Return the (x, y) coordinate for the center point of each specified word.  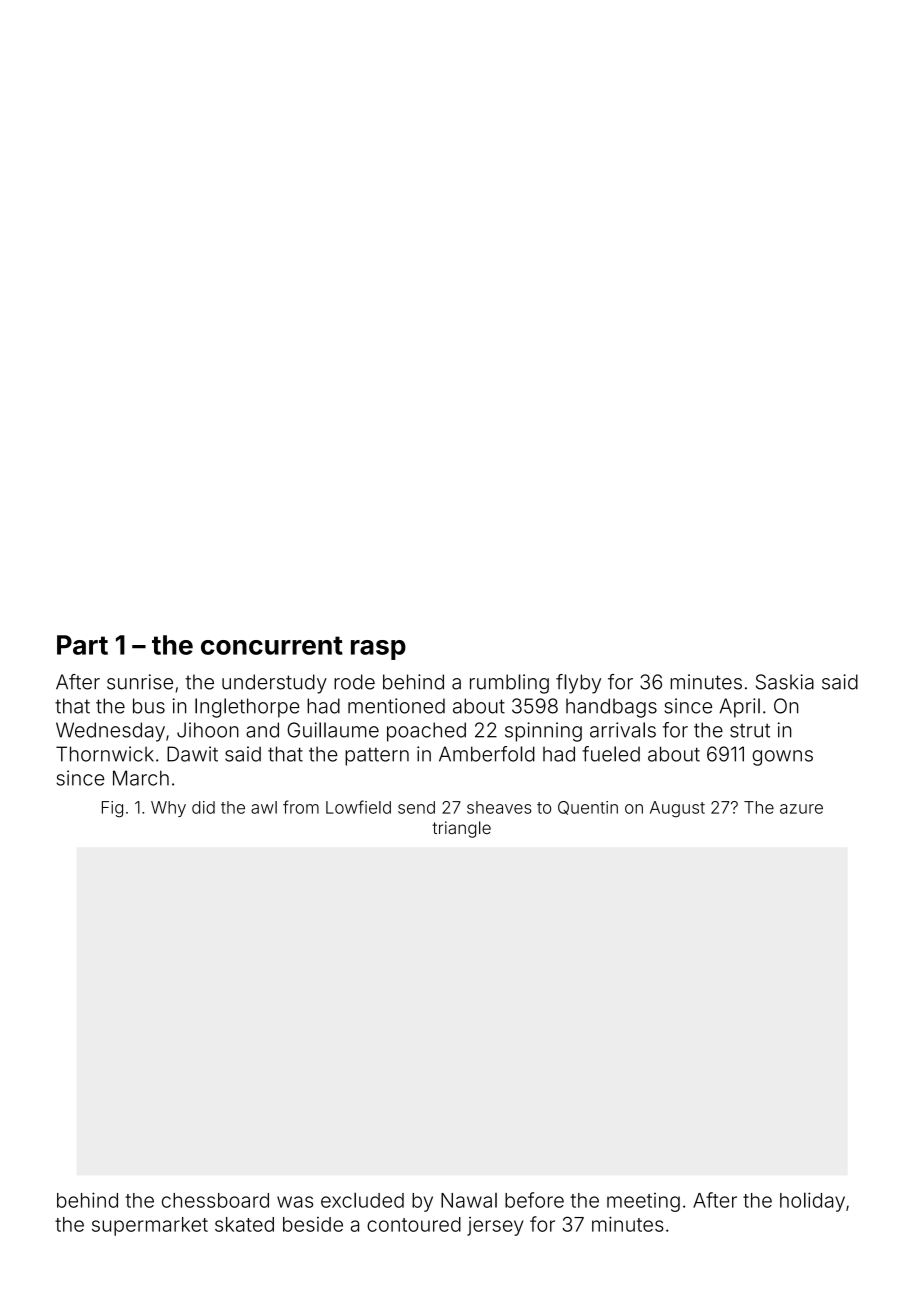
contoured (414, 1224)
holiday (812, 1202)
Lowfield (358, 807)
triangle (461, 829)
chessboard (215, 1200)
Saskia (785, 682)
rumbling (509, 684)
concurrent (272, 645)
